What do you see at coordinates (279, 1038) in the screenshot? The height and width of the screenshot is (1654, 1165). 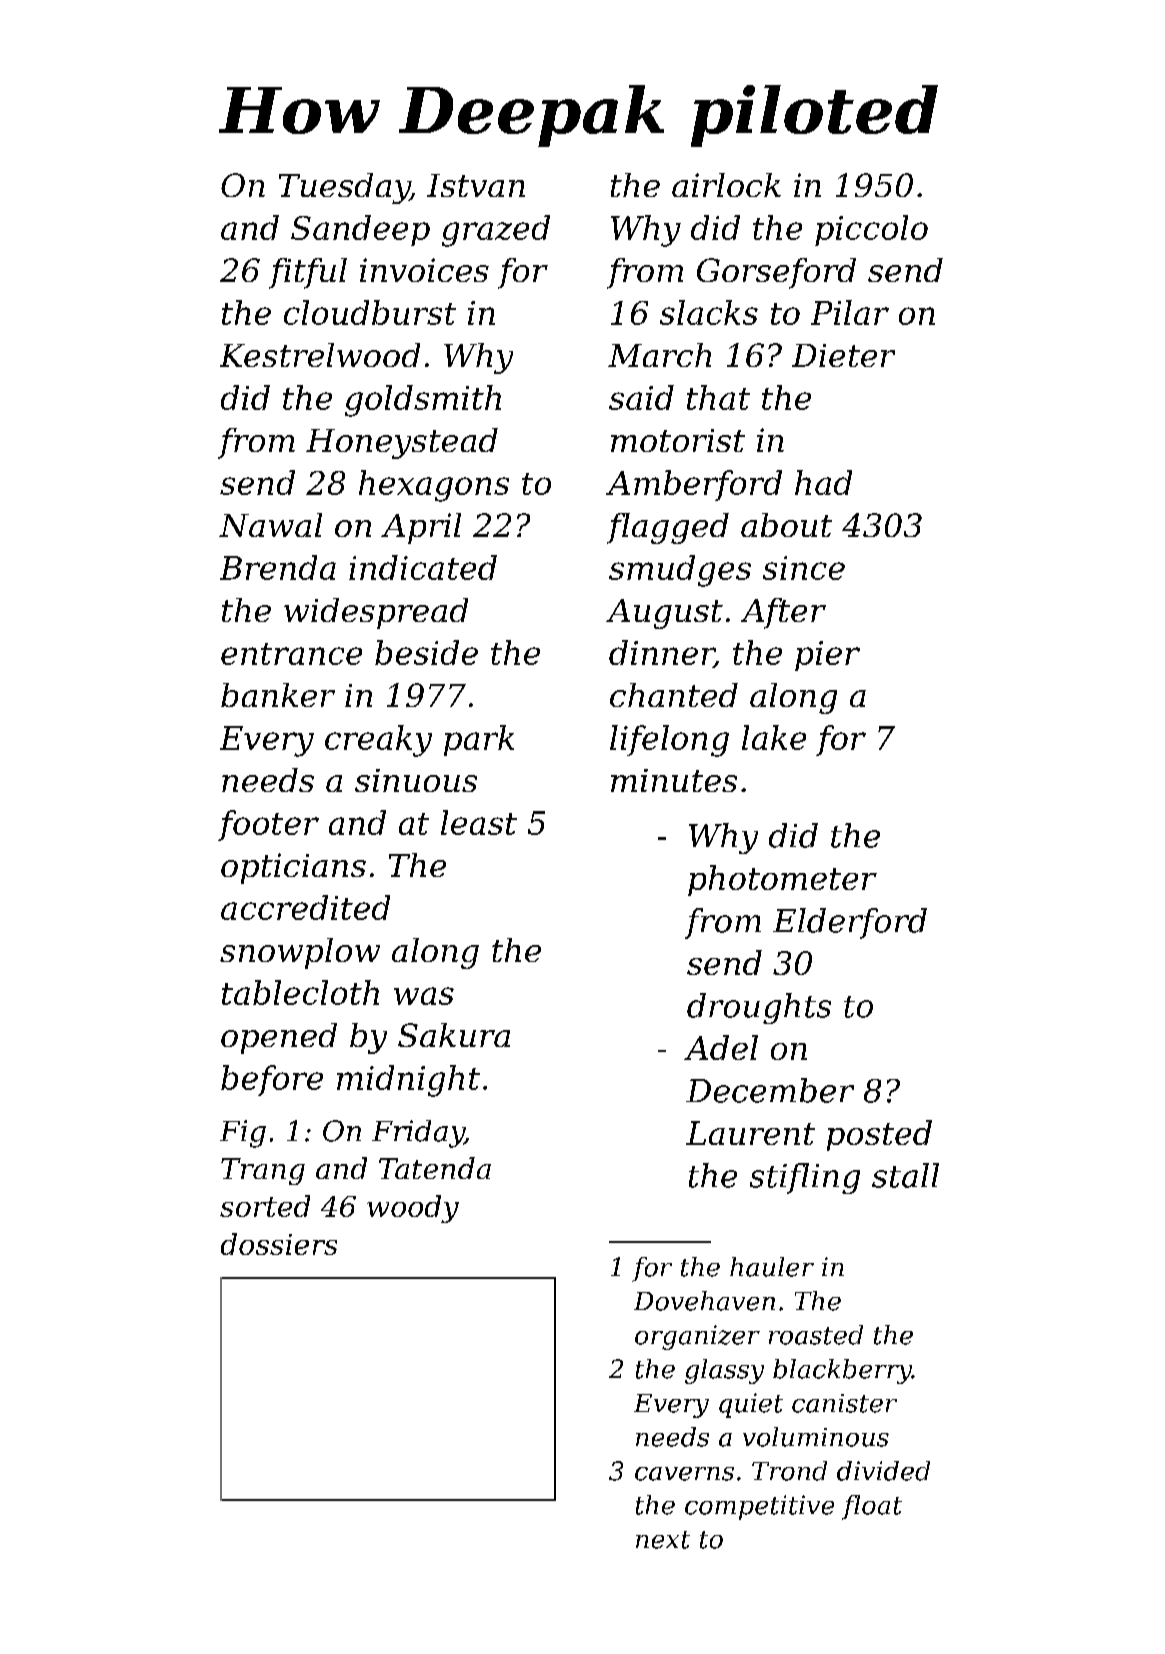 I see `opened` at bounding box center [279, 1038].
